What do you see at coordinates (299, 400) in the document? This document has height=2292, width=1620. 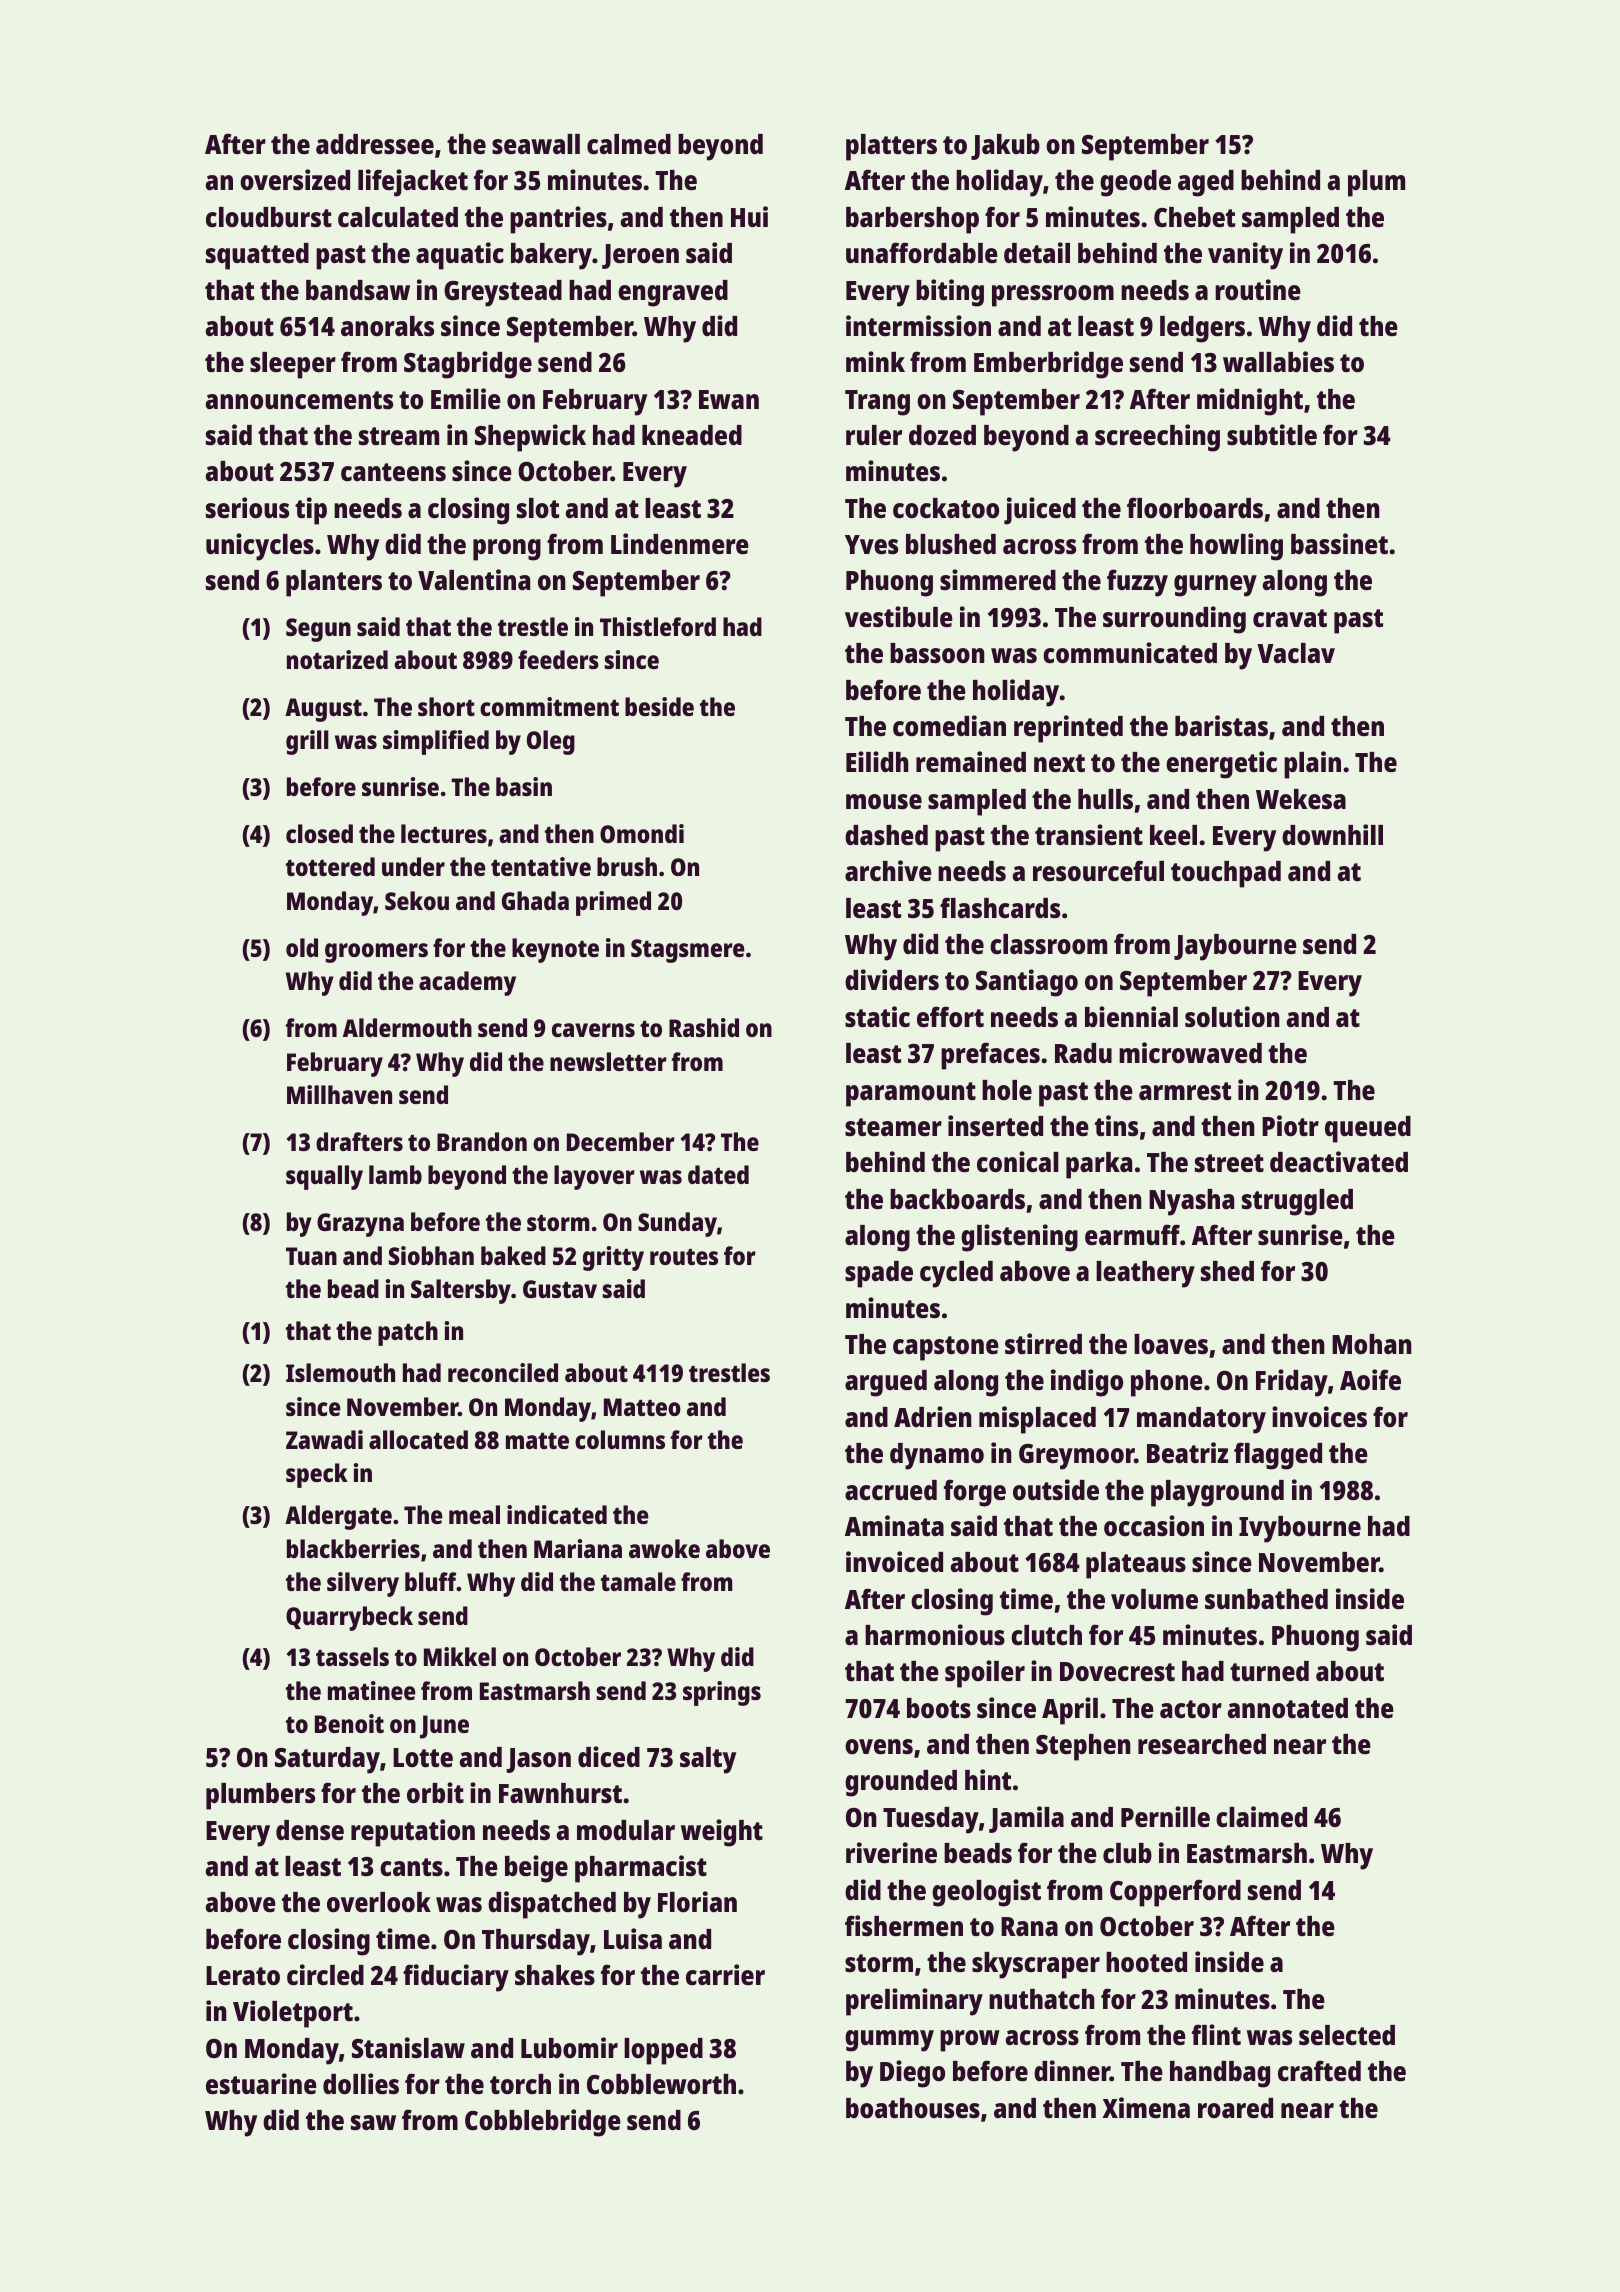 I see `announcements` at bounding box center [299, 400].
